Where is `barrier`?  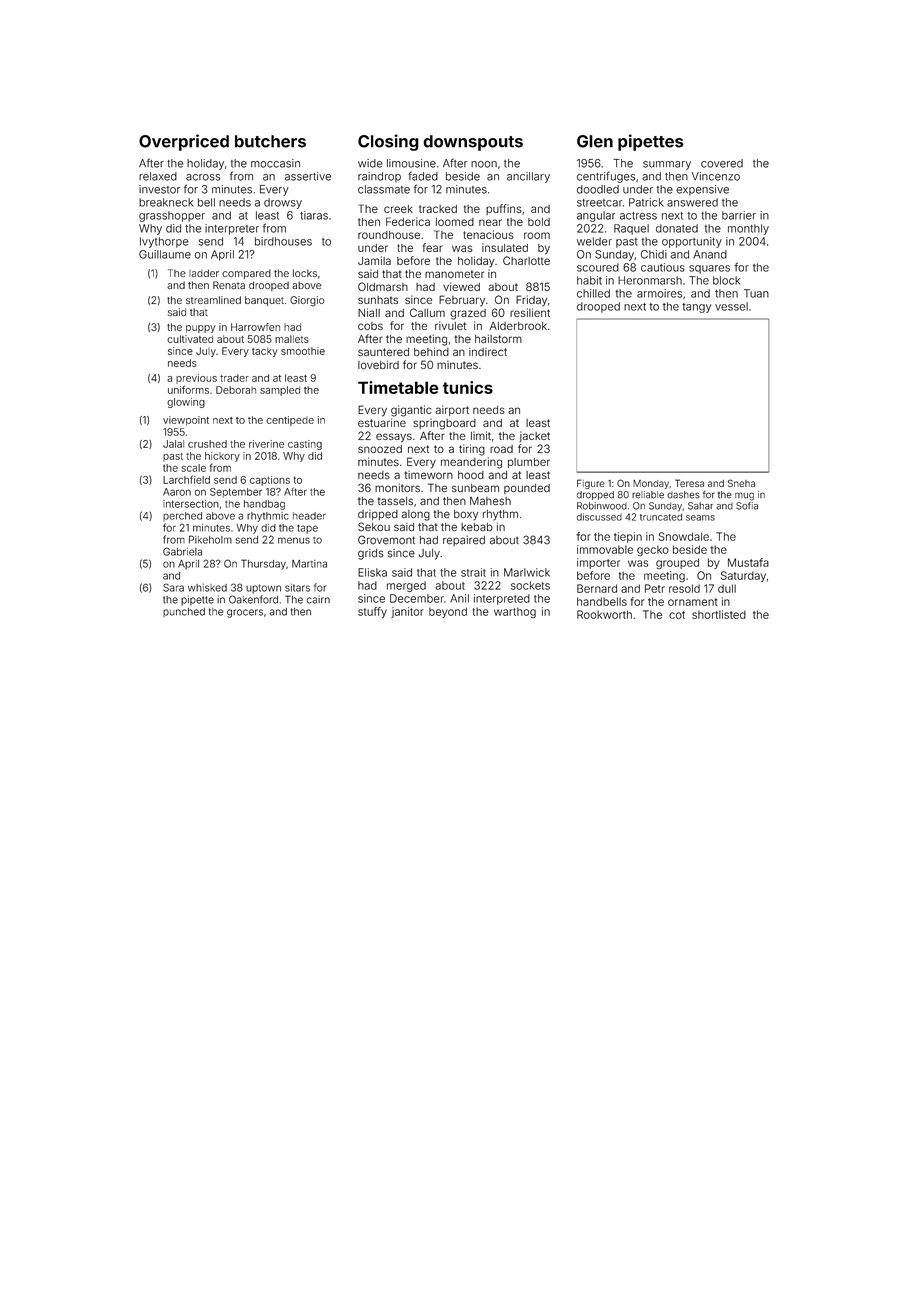
barrier is located at coordinates (739, 215).
